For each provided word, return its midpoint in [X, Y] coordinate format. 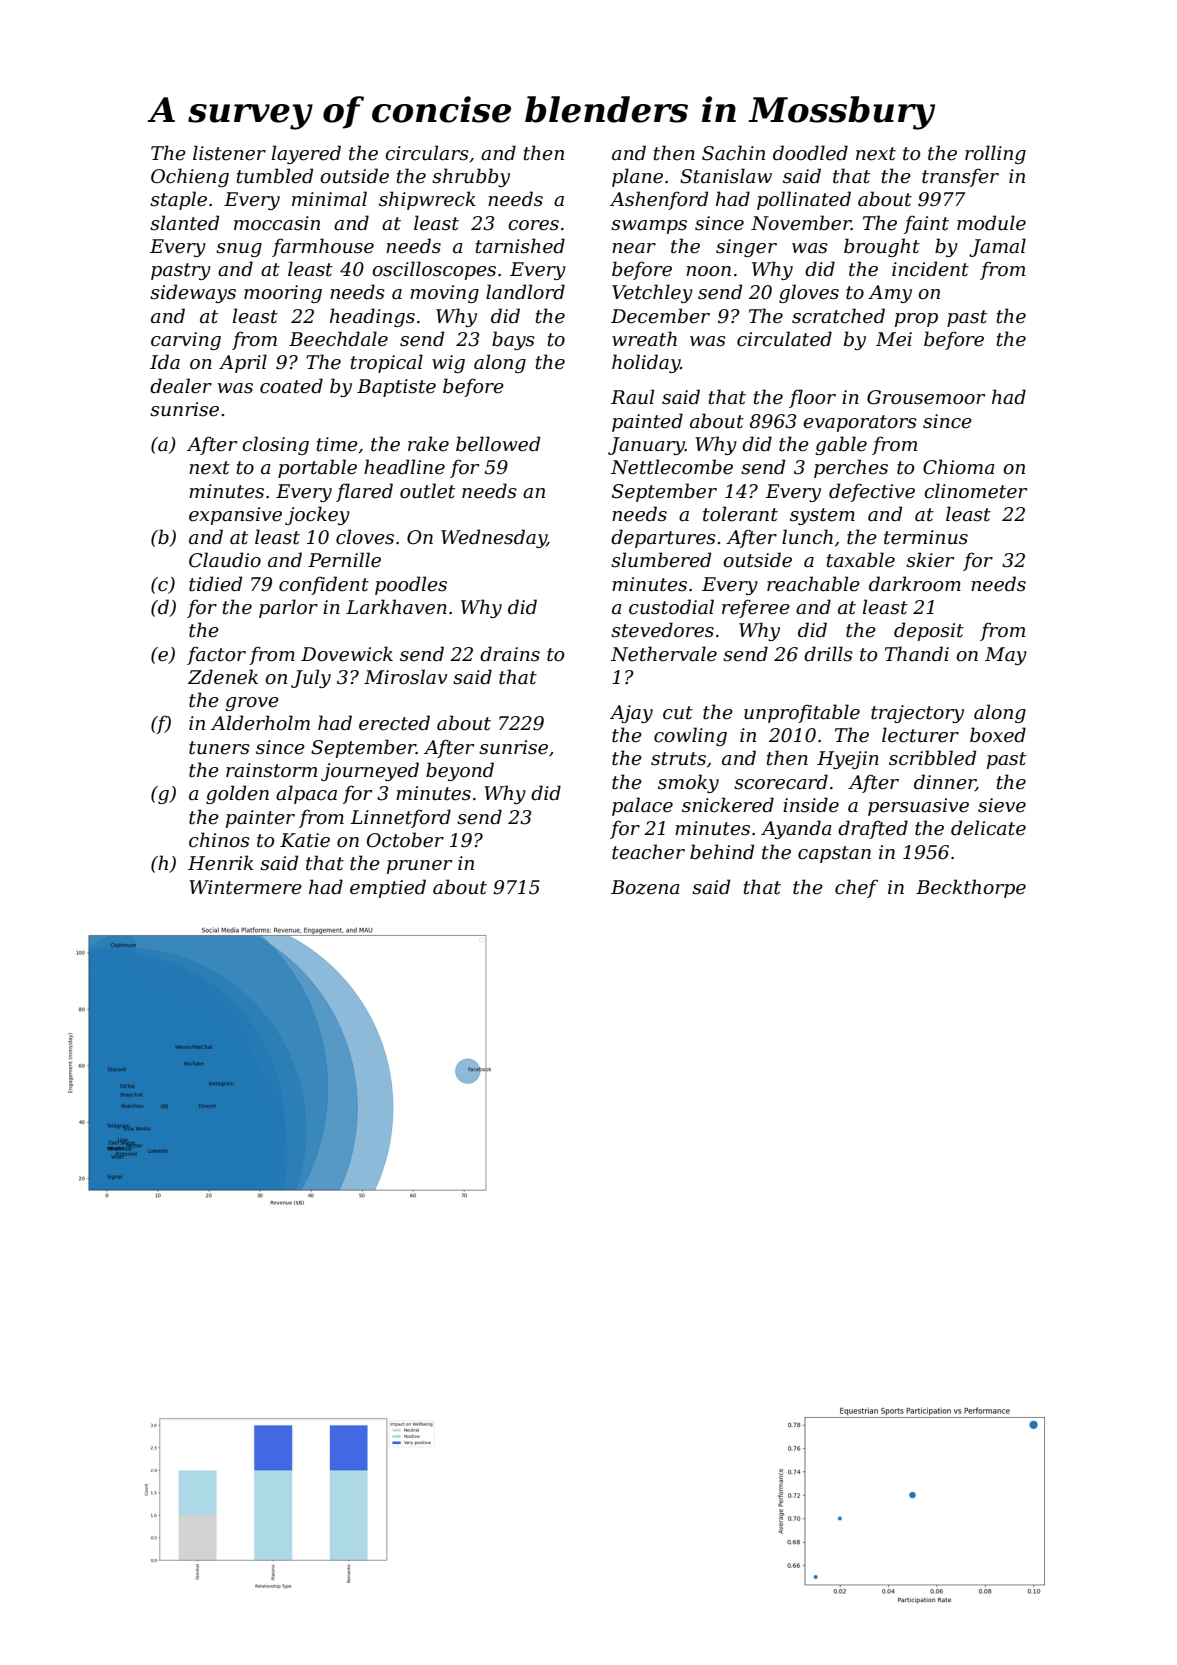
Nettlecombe [672, 467]
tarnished [520, 246]
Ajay [631, 714]
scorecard [781, 782]
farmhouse [323, 247]
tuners [219, 748]
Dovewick [347, 654]
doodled [810, 153]
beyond [460, 771]
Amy [890, 294]
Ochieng [190, 177]
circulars [427, 153]
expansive [235, 516]
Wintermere [245, 887]
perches [851, 468]
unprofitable [802, 713]
